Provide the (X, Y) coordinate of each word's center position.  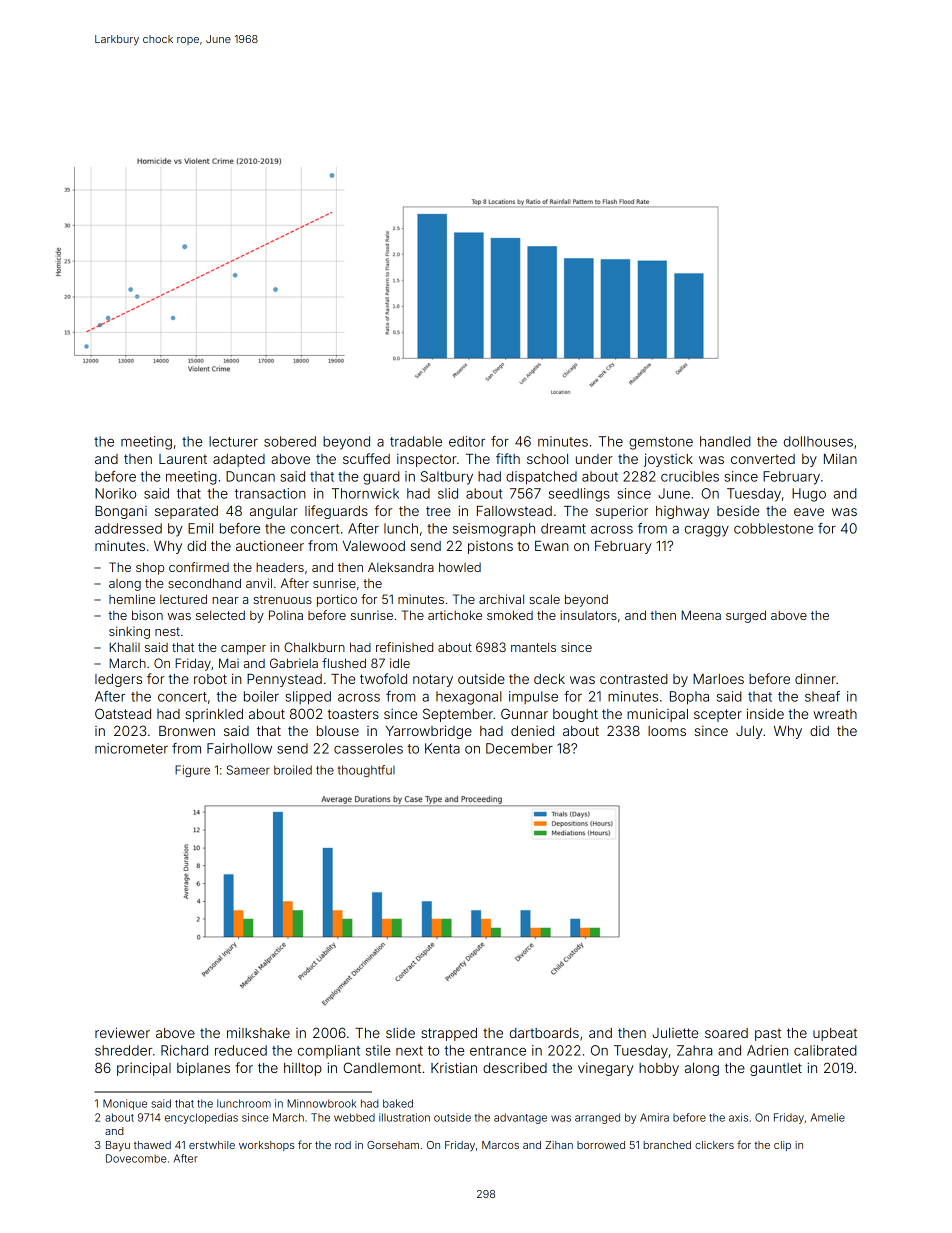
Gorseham (393, 1145)
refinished (404, 647)
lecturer (233, 441)
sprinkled (214, 715)
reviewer (122, 1032)
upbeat (835, 1034)
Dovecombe (136, 1158)
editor (467, 441)
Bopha (689, 698)
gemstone (661, 443)
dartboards (544, 1033)
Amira (654, 1117)
